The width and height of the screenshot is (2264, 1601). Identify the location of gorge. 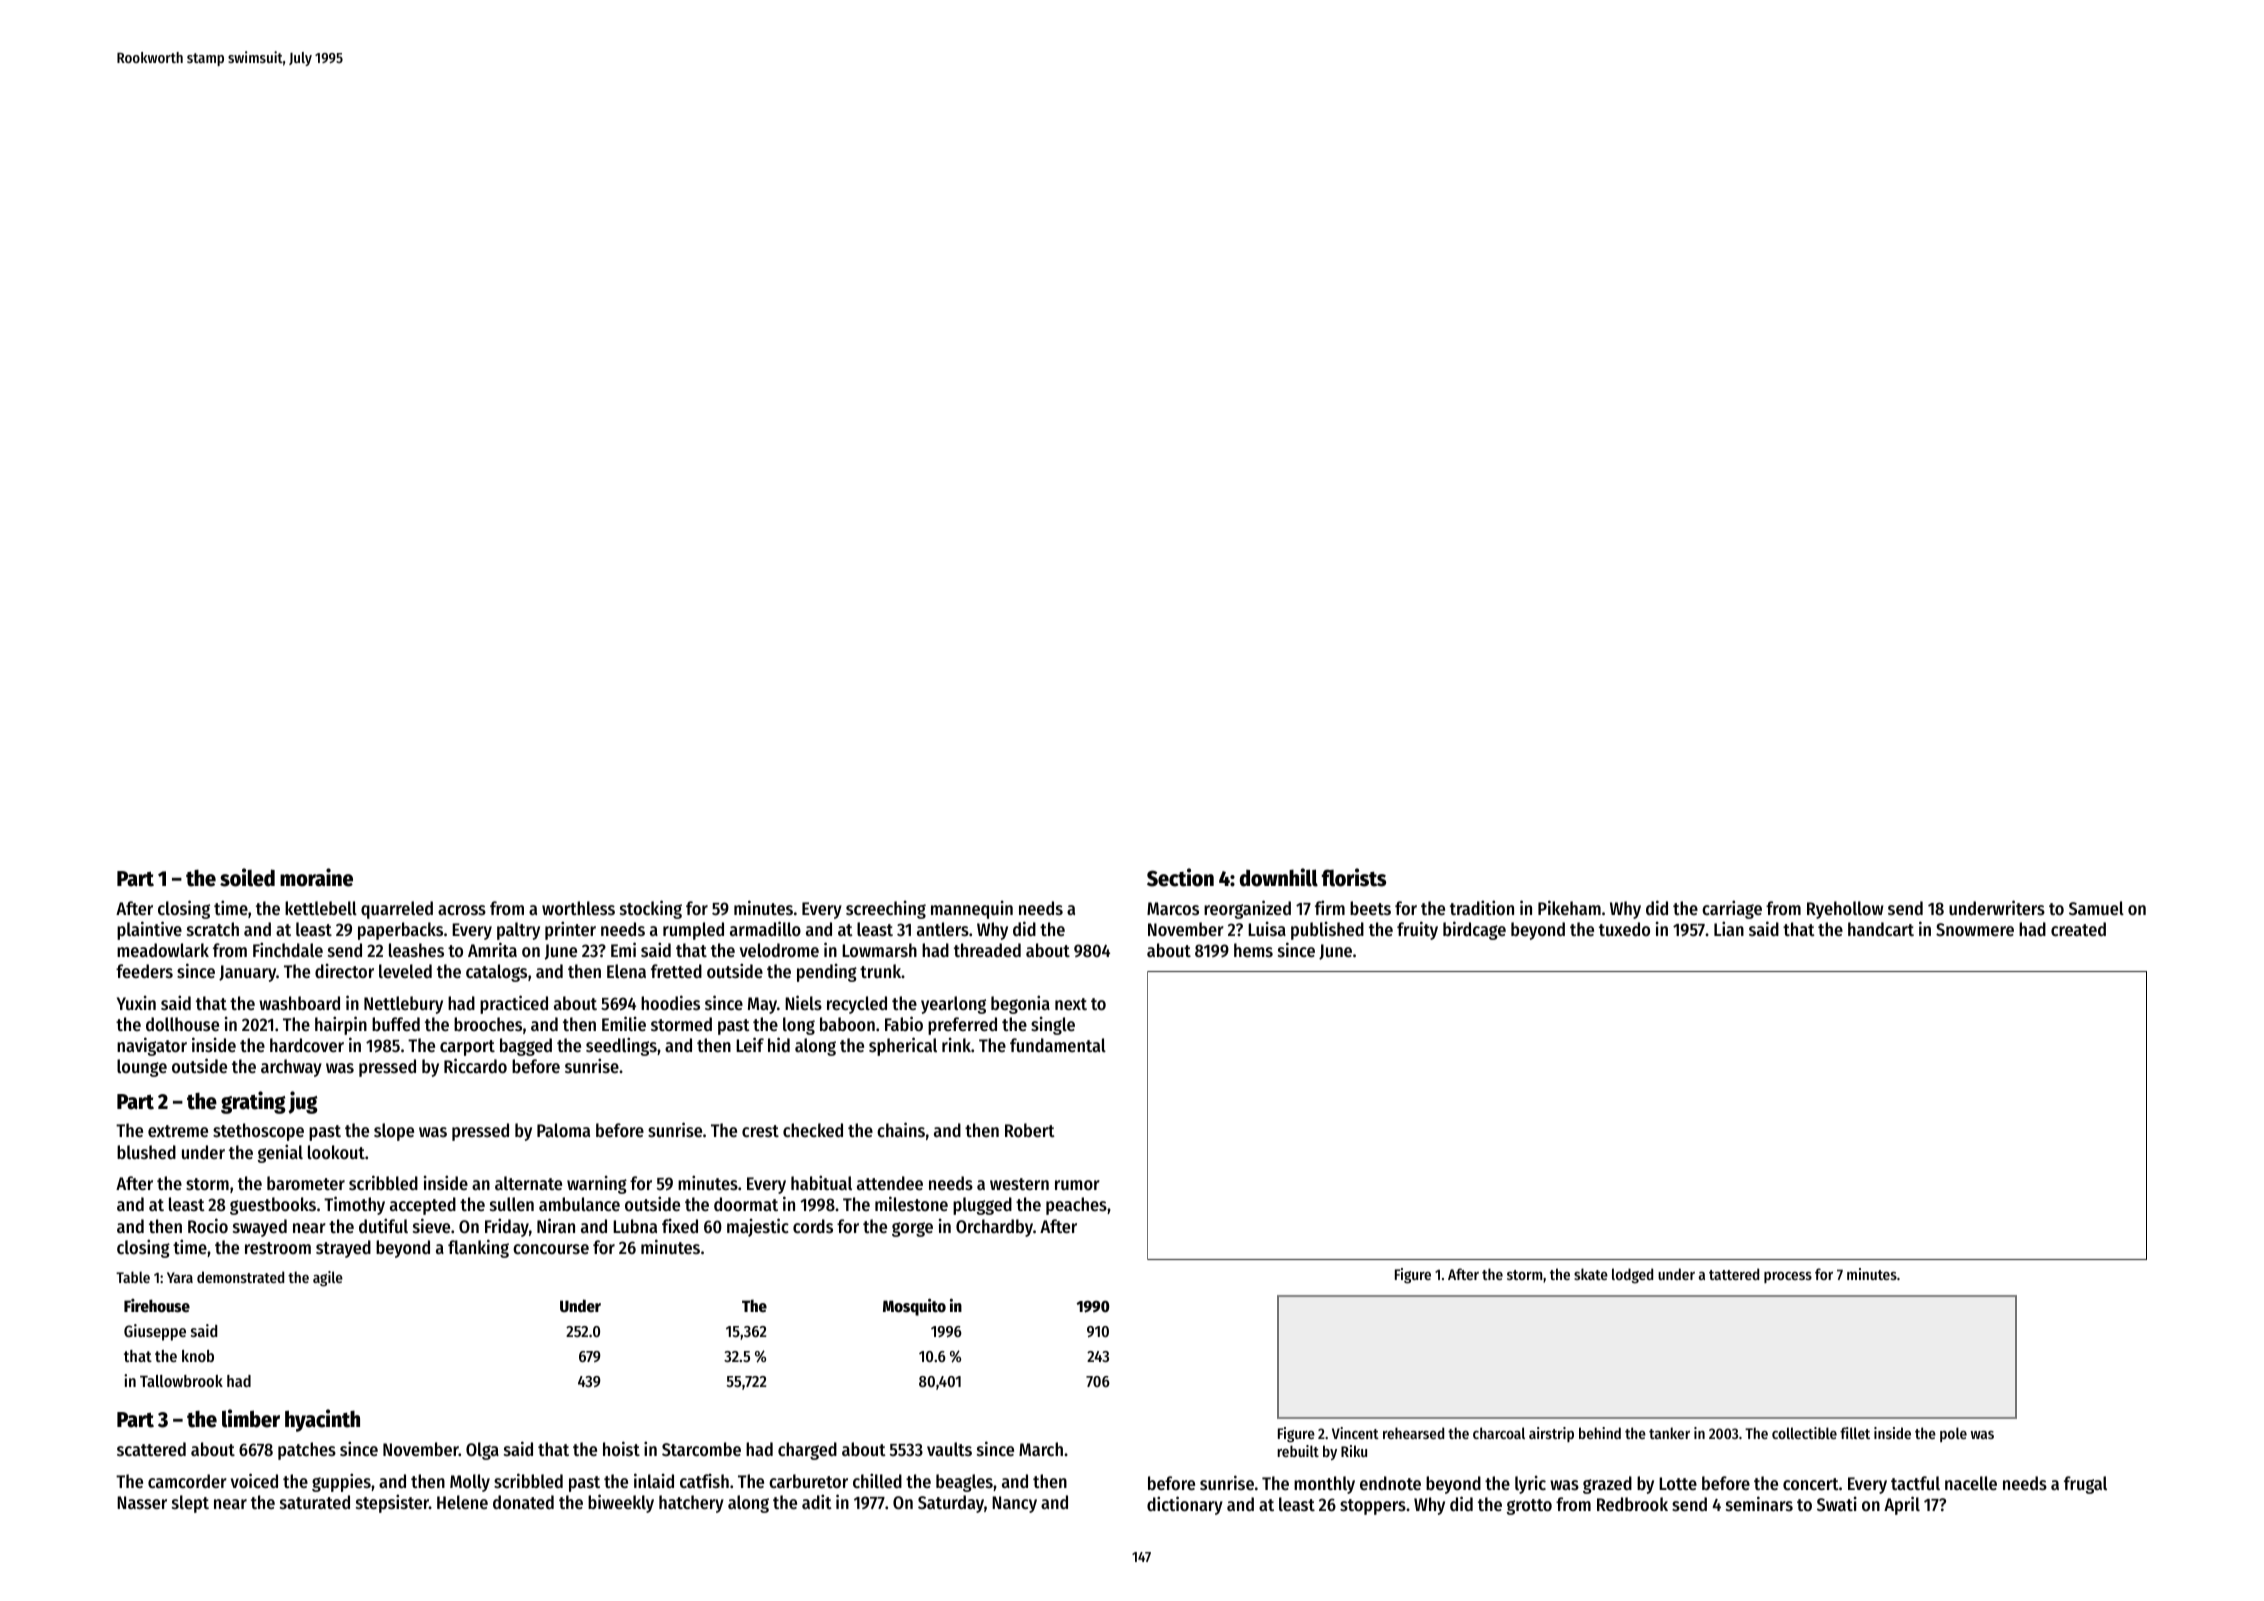
(912, 1229).
